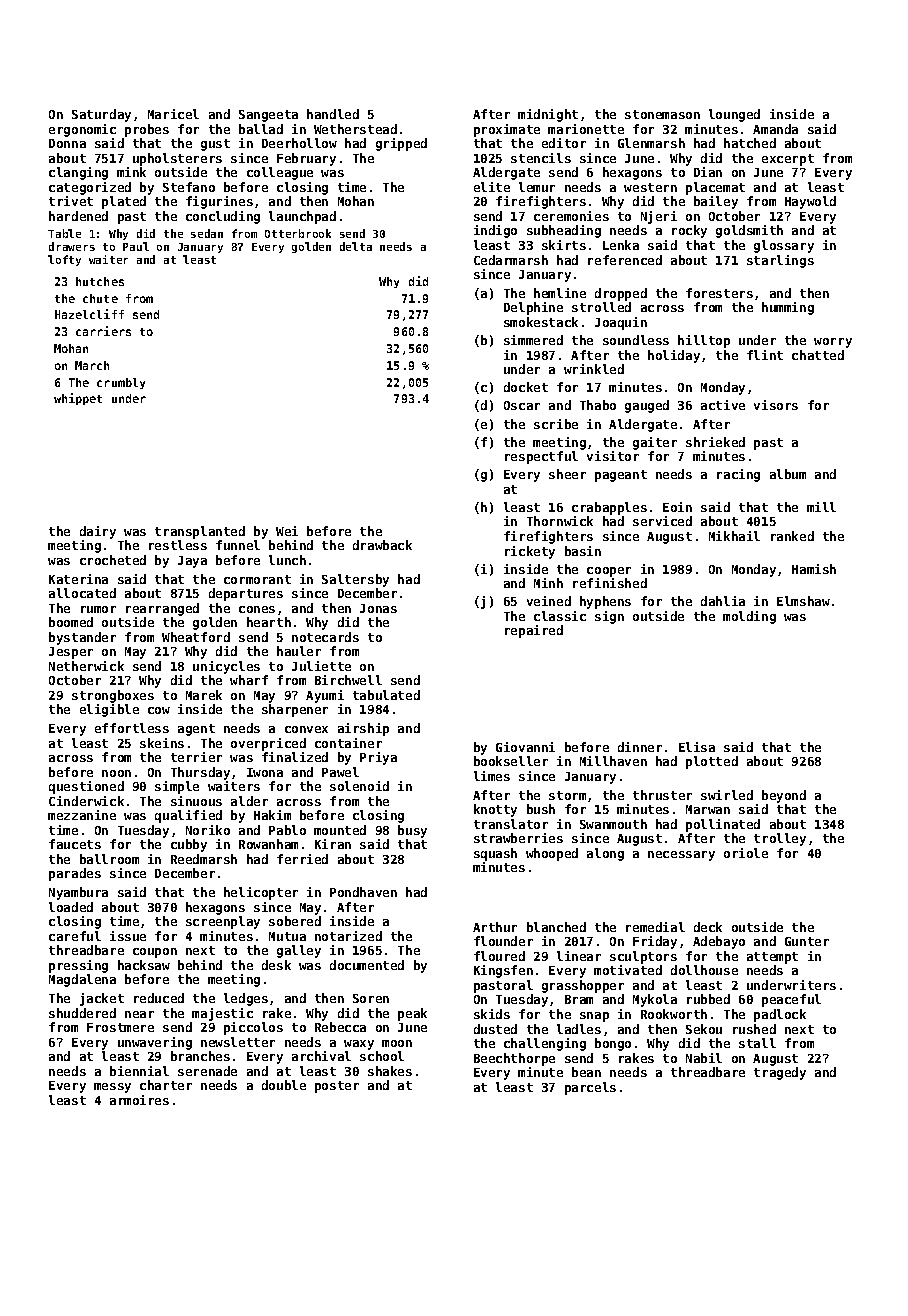 The image size is (908, 1316). I want to click on along, so click(605, 854).
